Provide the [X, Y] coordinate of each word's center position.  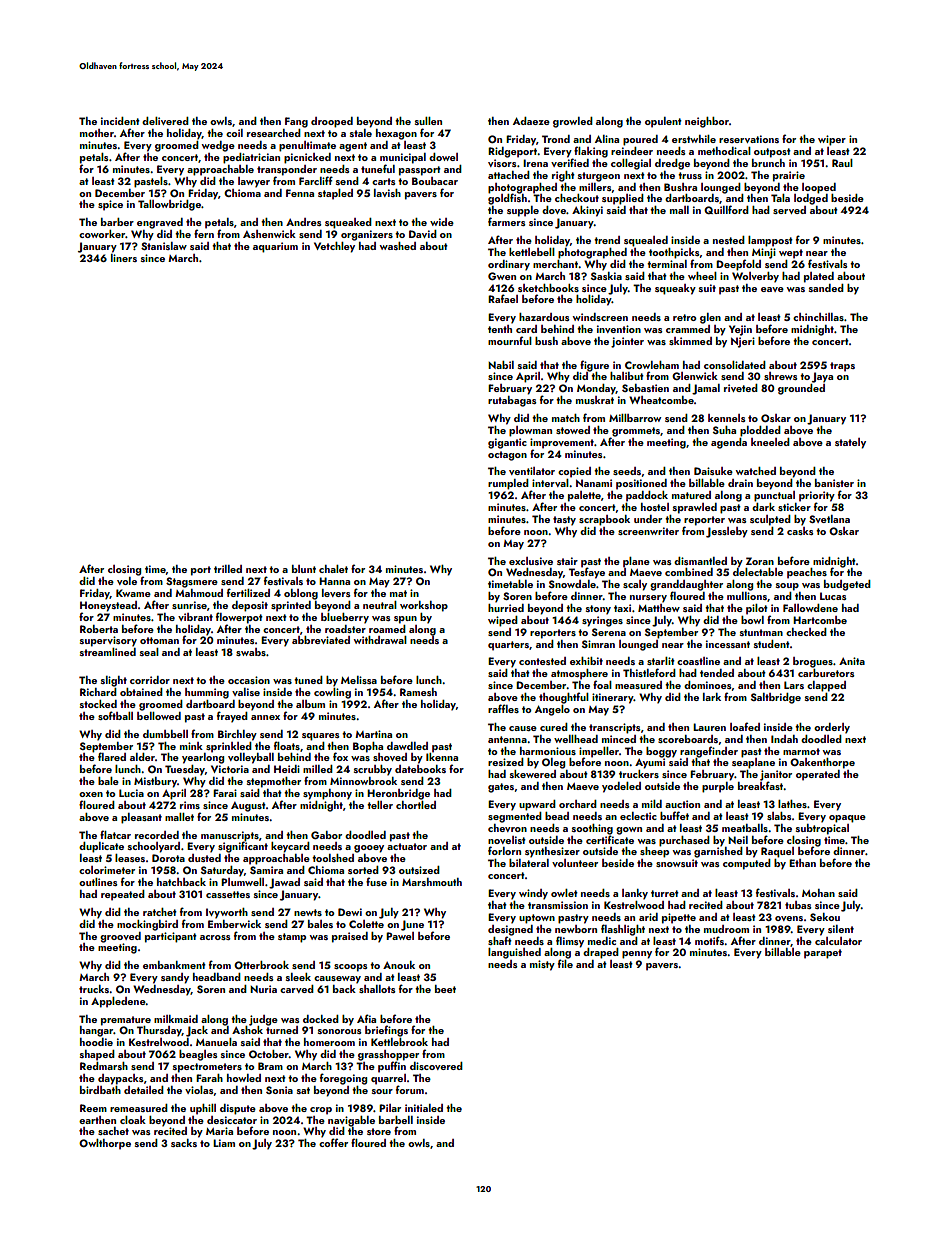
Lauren [709, 727]
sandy [175, 978]
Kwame [133, 593]
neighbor [707, 122]
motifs [709, 940]
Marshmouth [432, 882]
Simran [598, 644]
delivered [165, 121]
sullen [428, 121]
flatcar [115, 834]
